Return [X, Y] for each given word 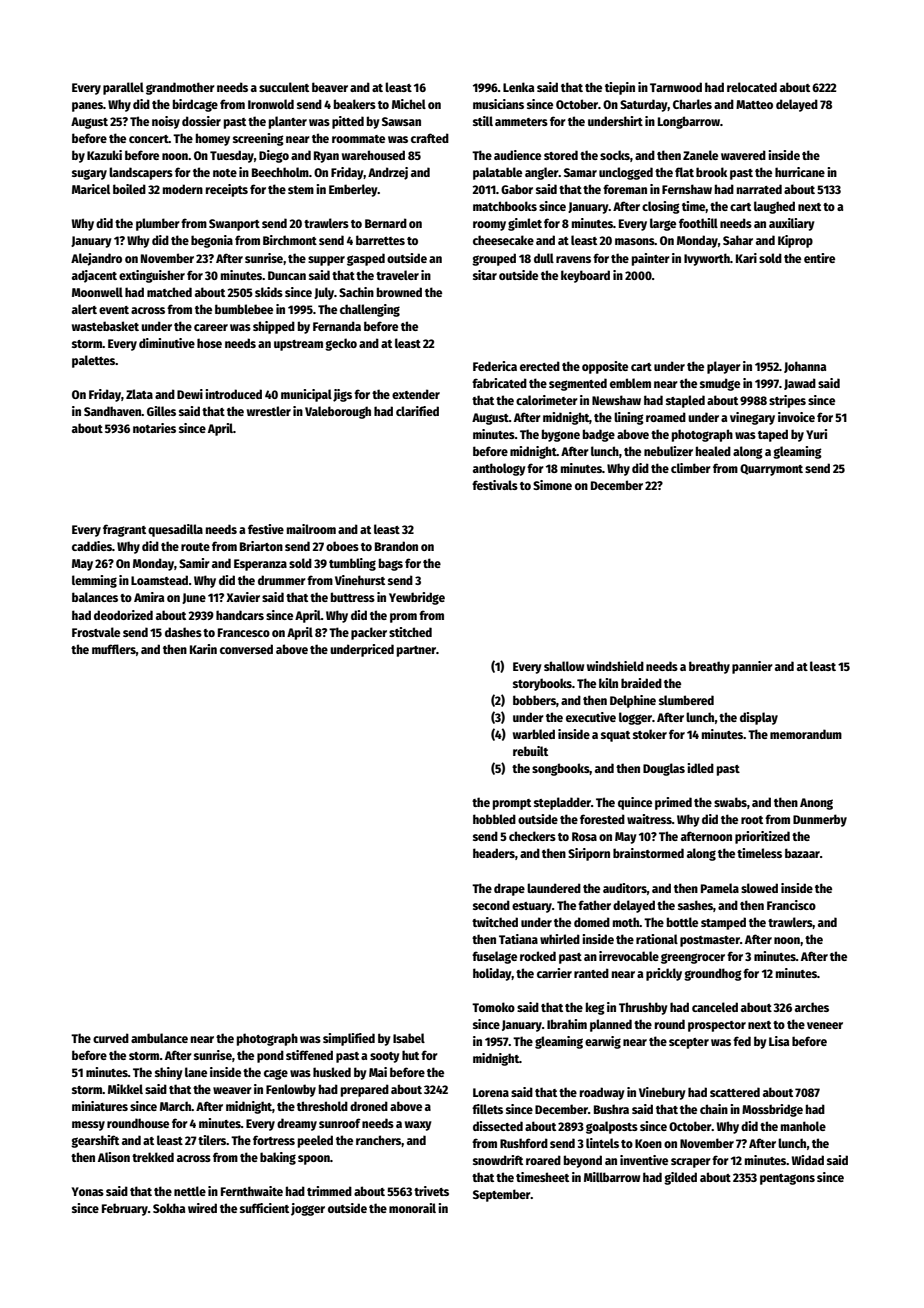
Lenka [518, 87]
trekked [153, 1157]
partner [416, 651]
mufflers [114, 649]
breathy [709, 667]
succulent [284, 87]
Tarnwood [676, 87]
